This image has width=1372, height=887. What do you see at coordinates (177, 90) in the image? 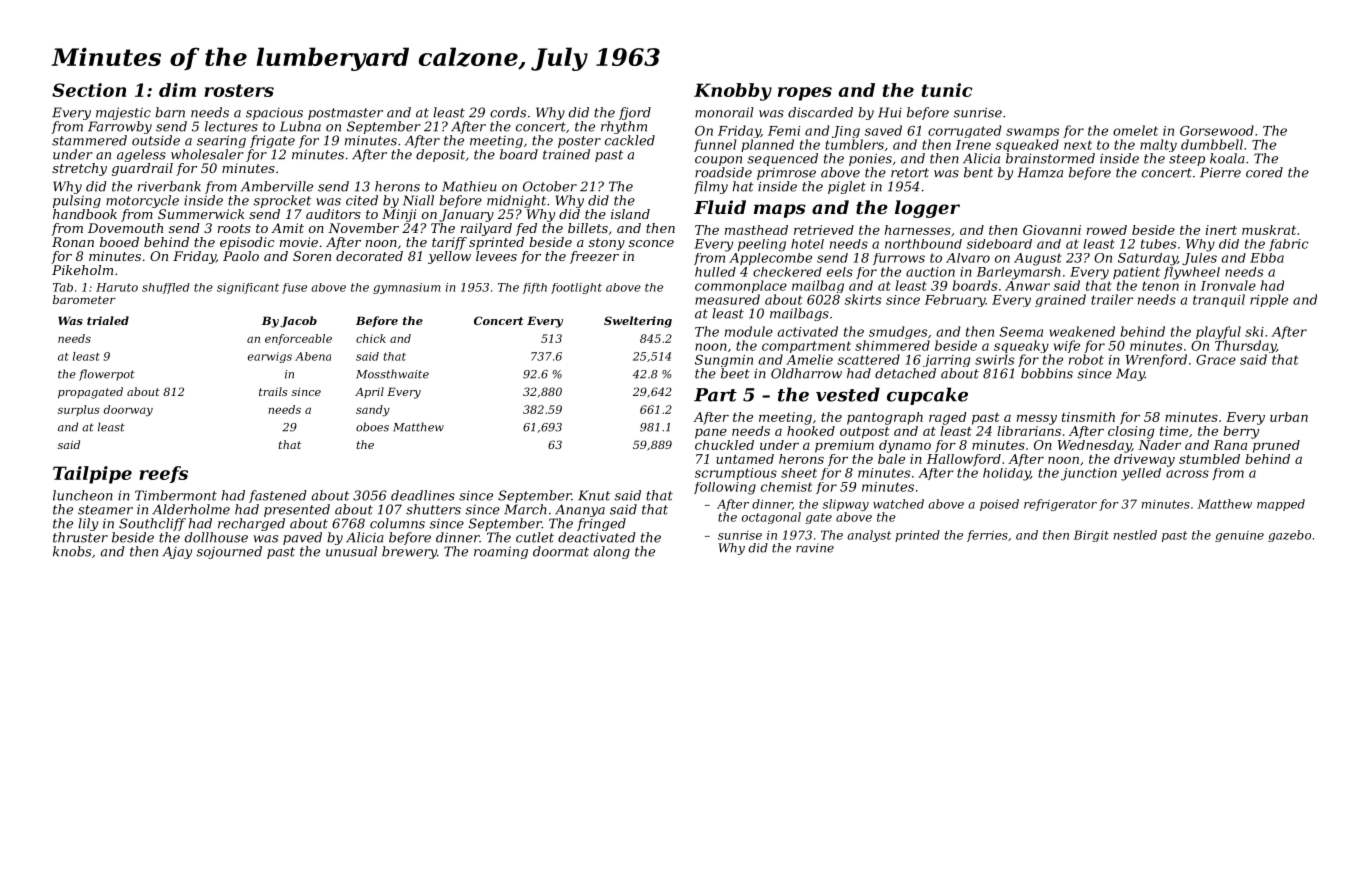
I see `dim` at bounding box center [177, 90].
